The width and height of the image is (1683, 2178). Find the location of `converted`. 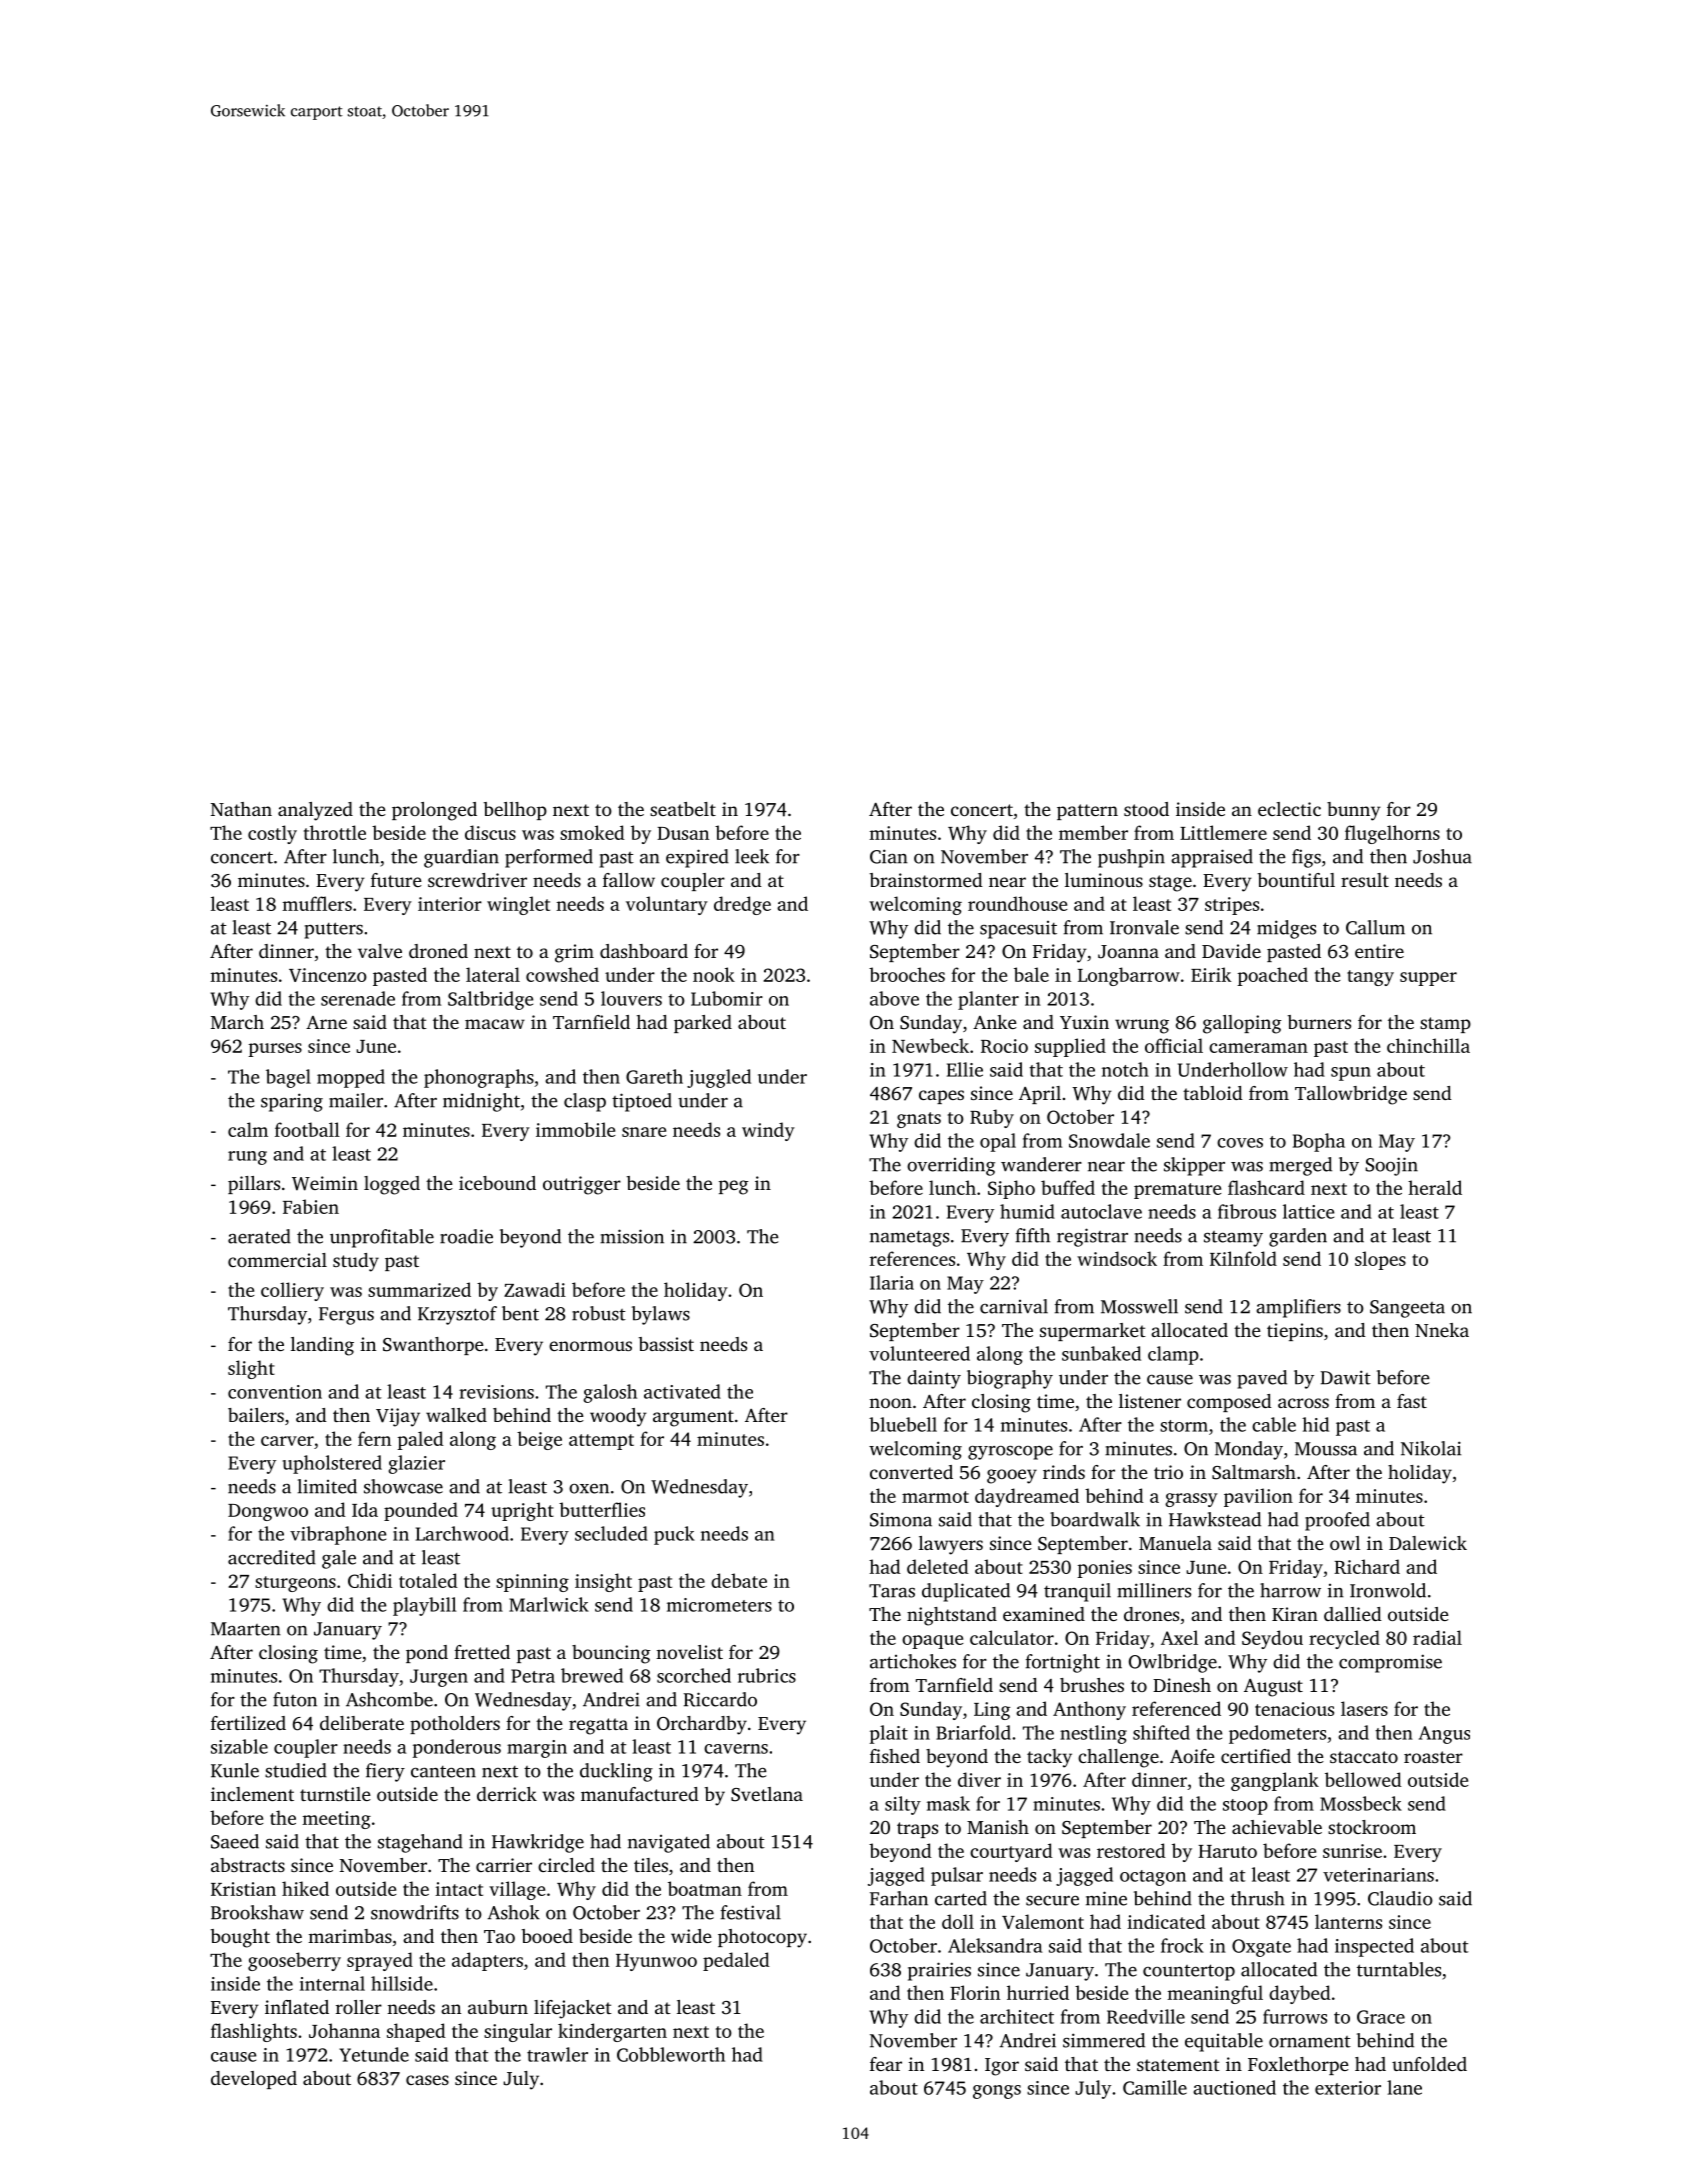

converted is located at coordinates (911, 1472).
